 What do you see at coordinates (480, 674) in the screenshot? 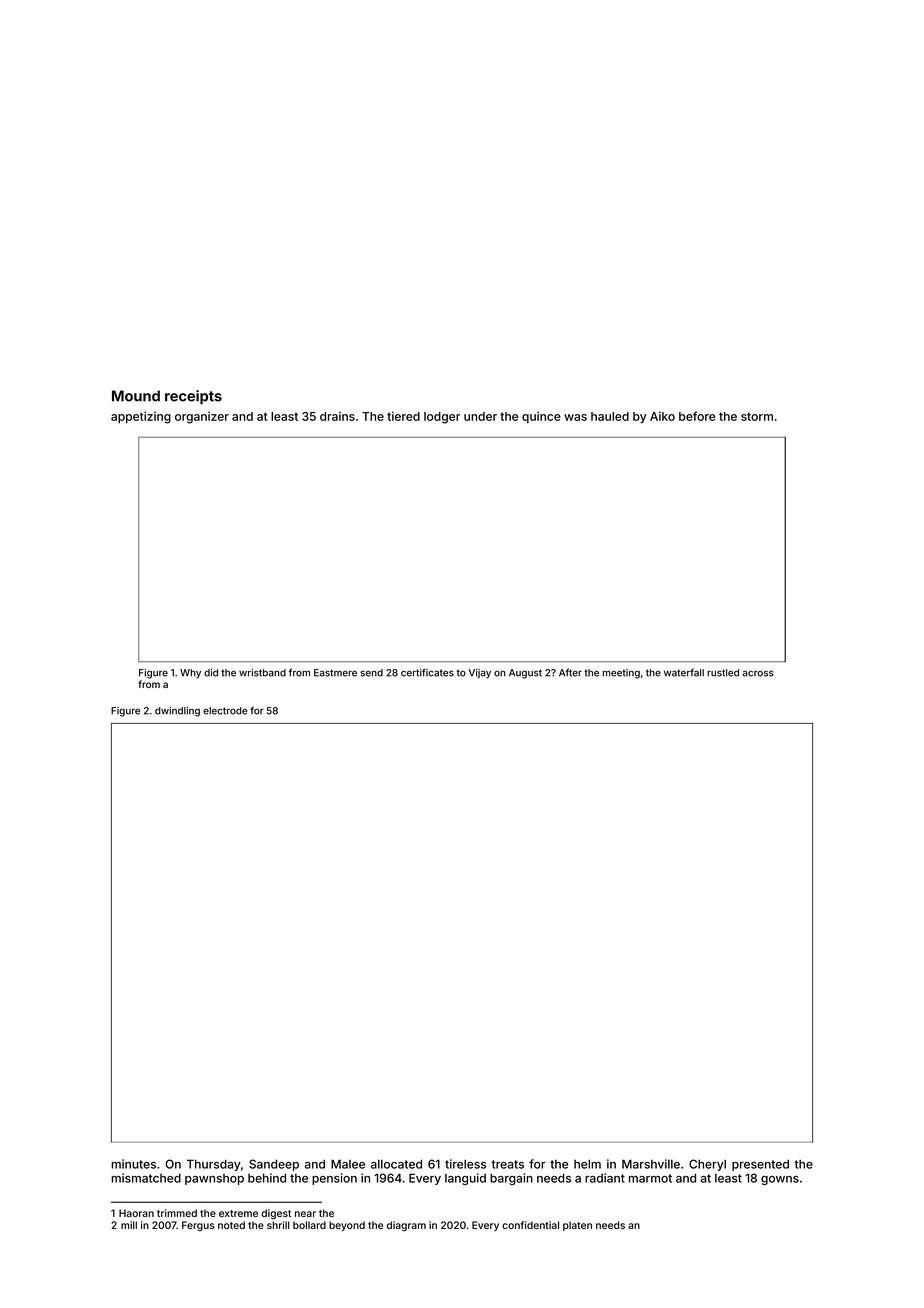
I see `Vijay` at bounding box center [480, 674].
